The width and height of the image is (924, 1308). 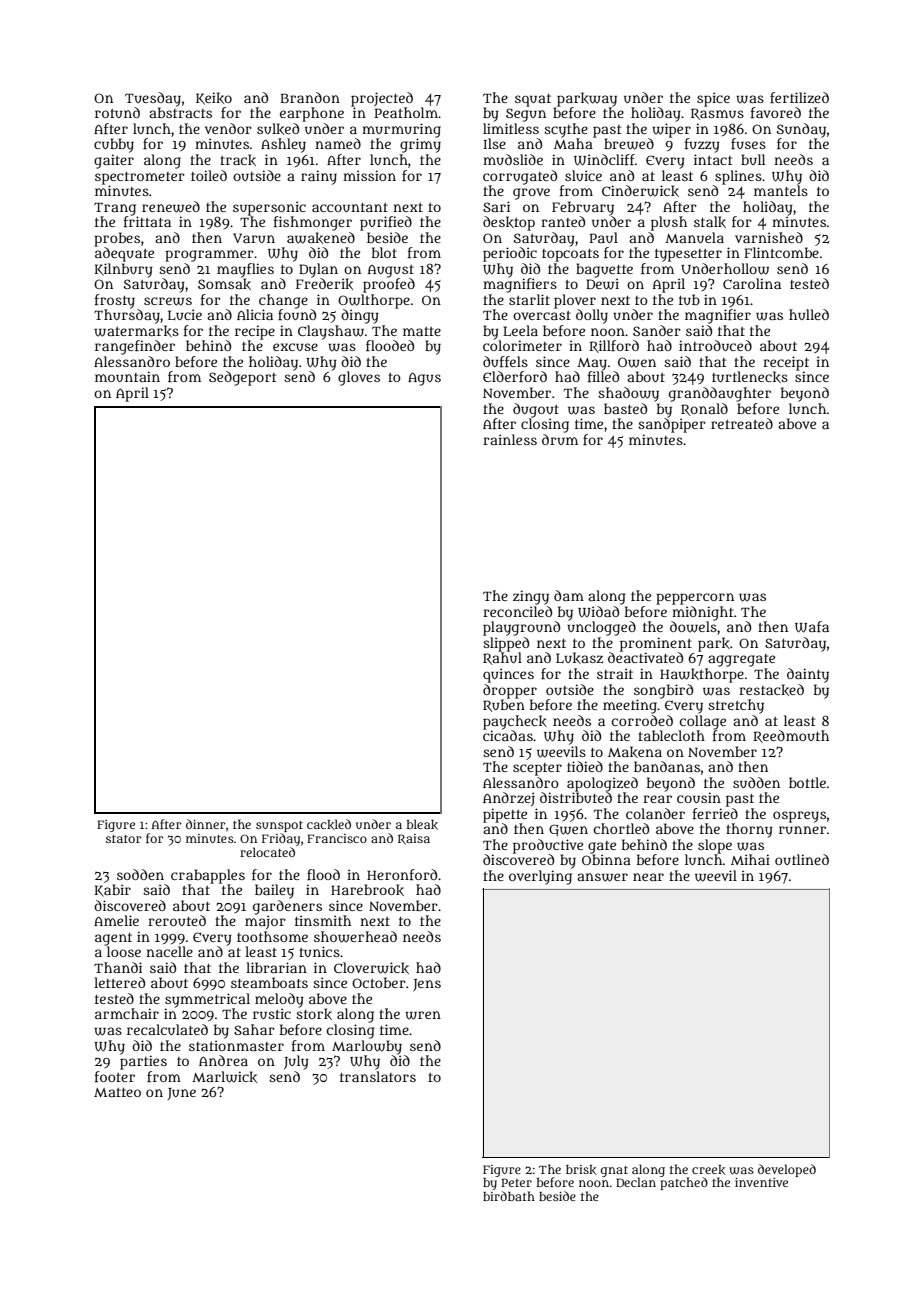 I want to click on creek, so click(x=709, y=1170).
